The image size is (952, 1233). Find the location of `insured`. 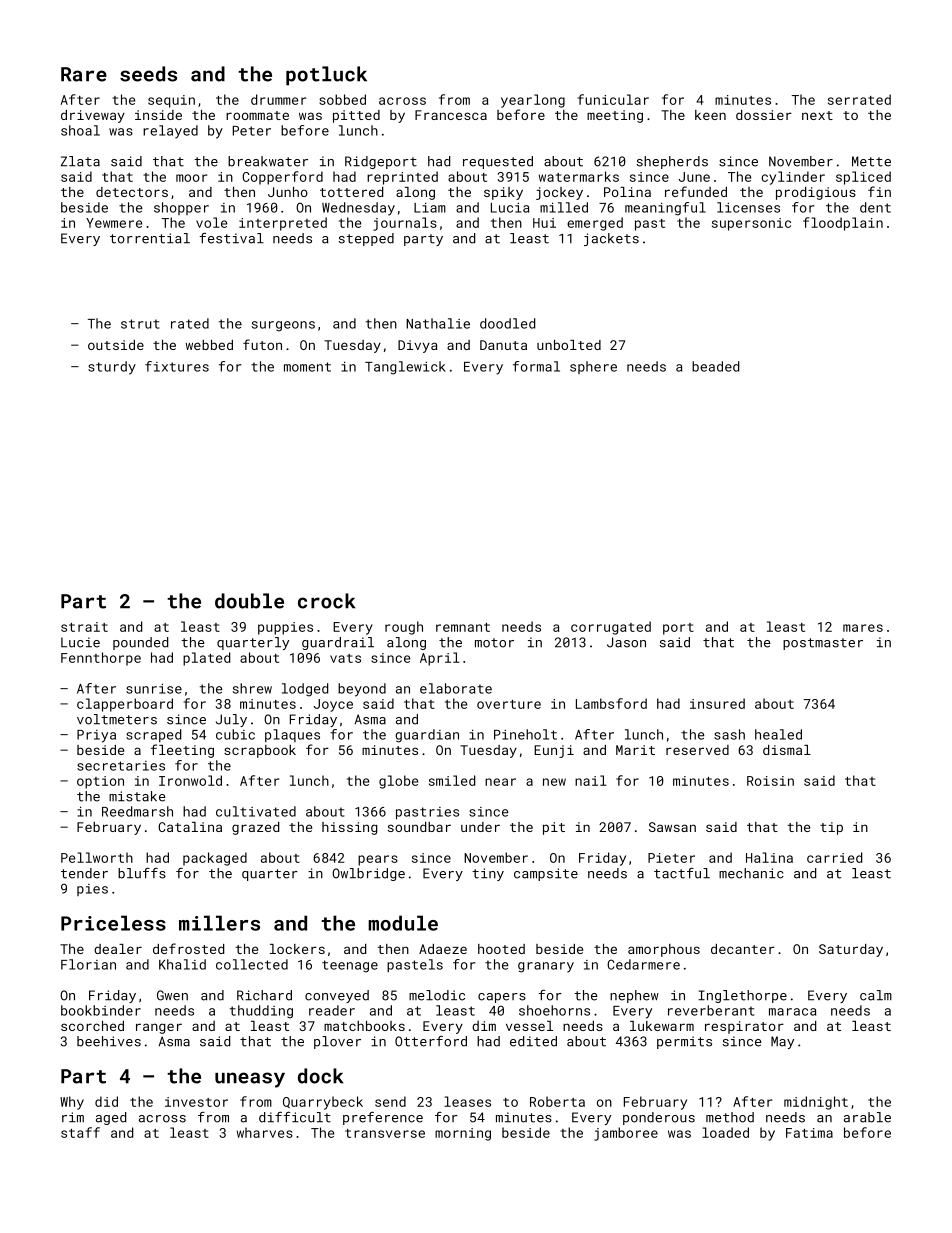

insured is located at coordinates (717, 703).
